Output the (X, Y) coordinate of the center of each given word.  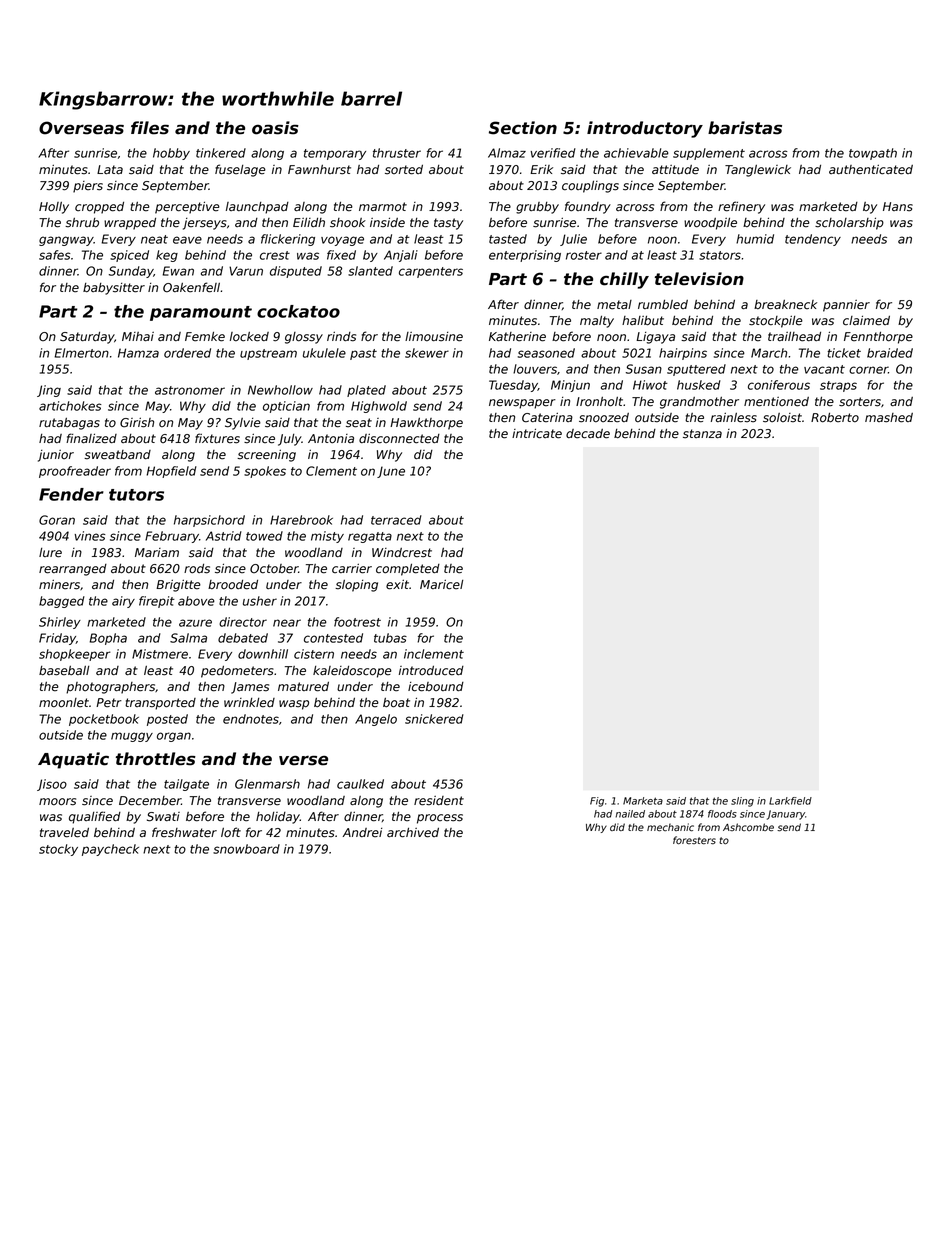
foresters (694, 840)
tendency (813, 240)
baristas (745, 128)
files (150, 128)
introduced (431, 671)
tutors (136, 495)
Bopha (108, 639)
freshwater (184, 832)
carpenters (431, 272)
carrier (352, 569)
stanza (702, 434)
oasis (275, 128)
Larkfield (790, 801)
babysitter (114, 289)
